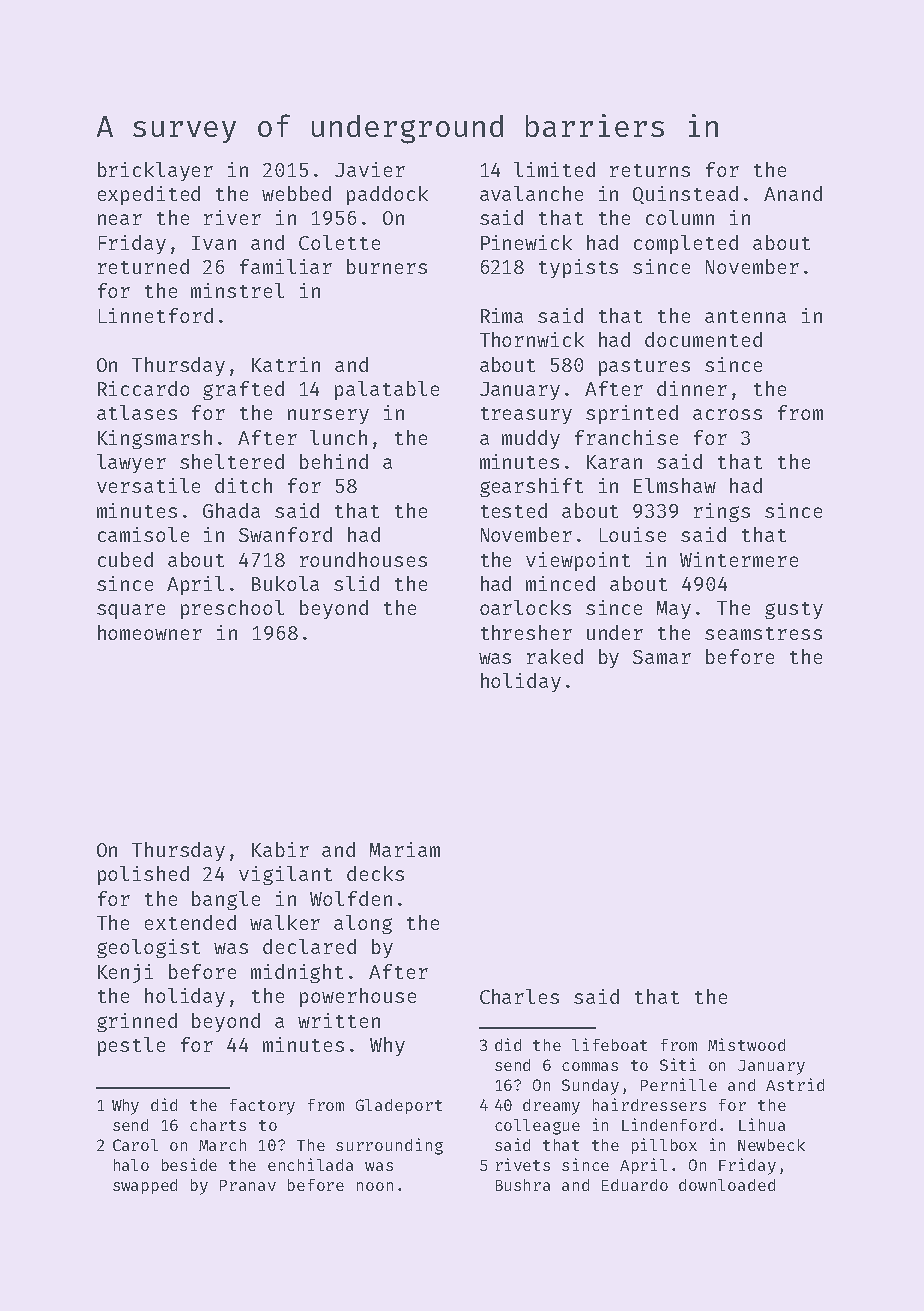 The width and height of the screenshot is (924, 1311). Describe the element at coordinates (387, 390) in the screenshot. I see `palatable` at that location.
